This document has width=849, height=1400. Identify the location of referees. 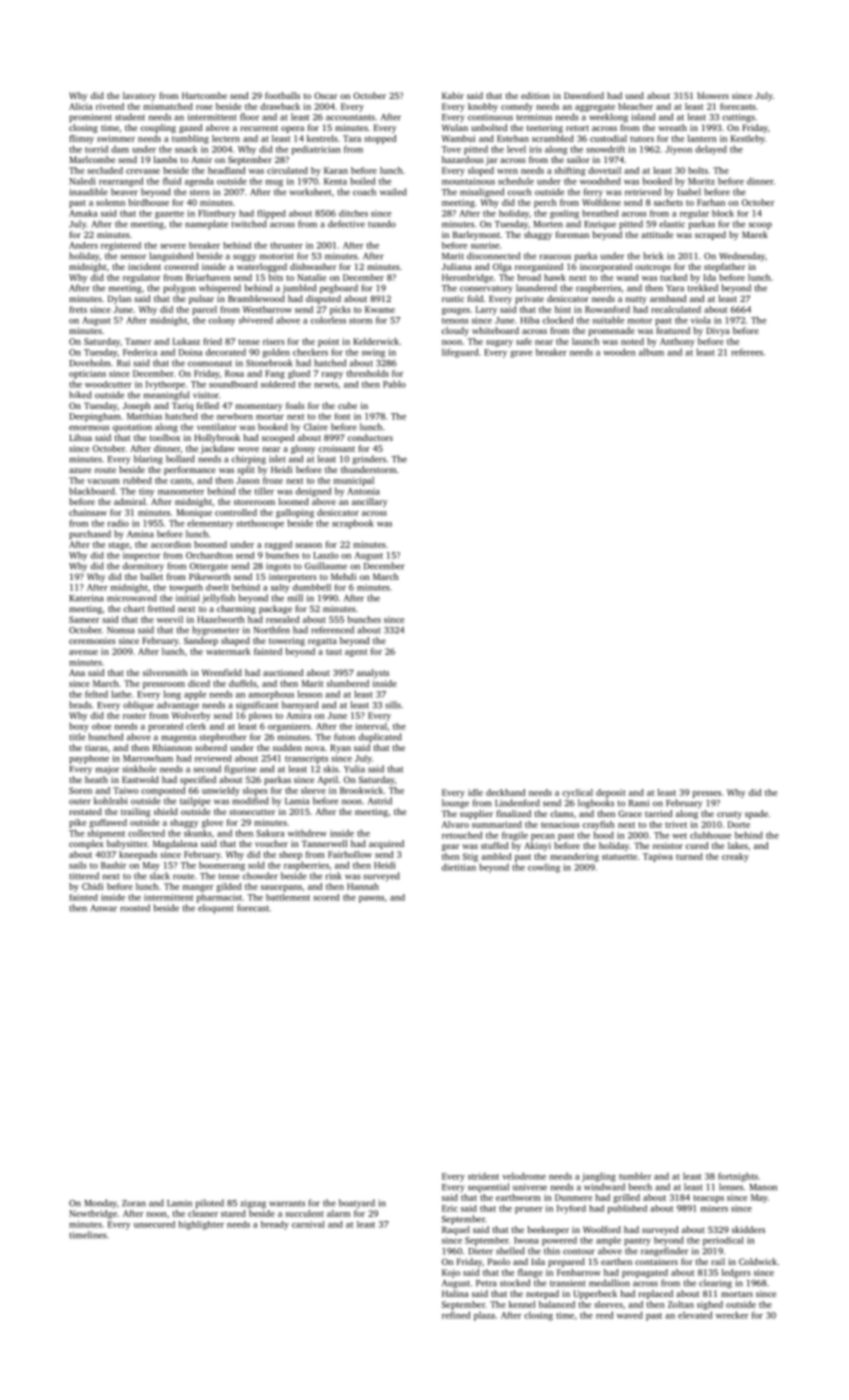
(747, 352).
